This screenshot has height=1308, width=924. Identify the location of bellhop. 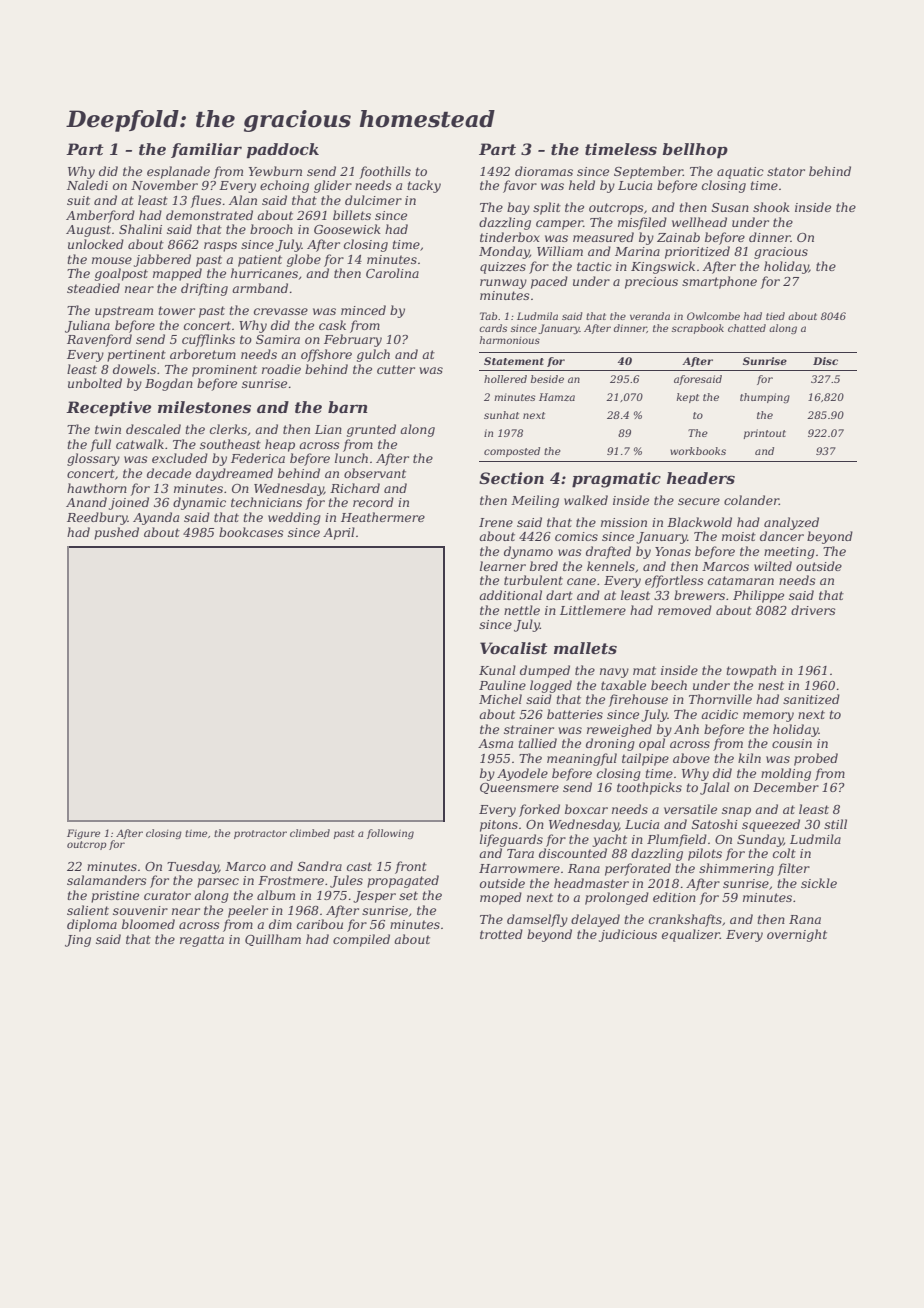
(695, 151).
